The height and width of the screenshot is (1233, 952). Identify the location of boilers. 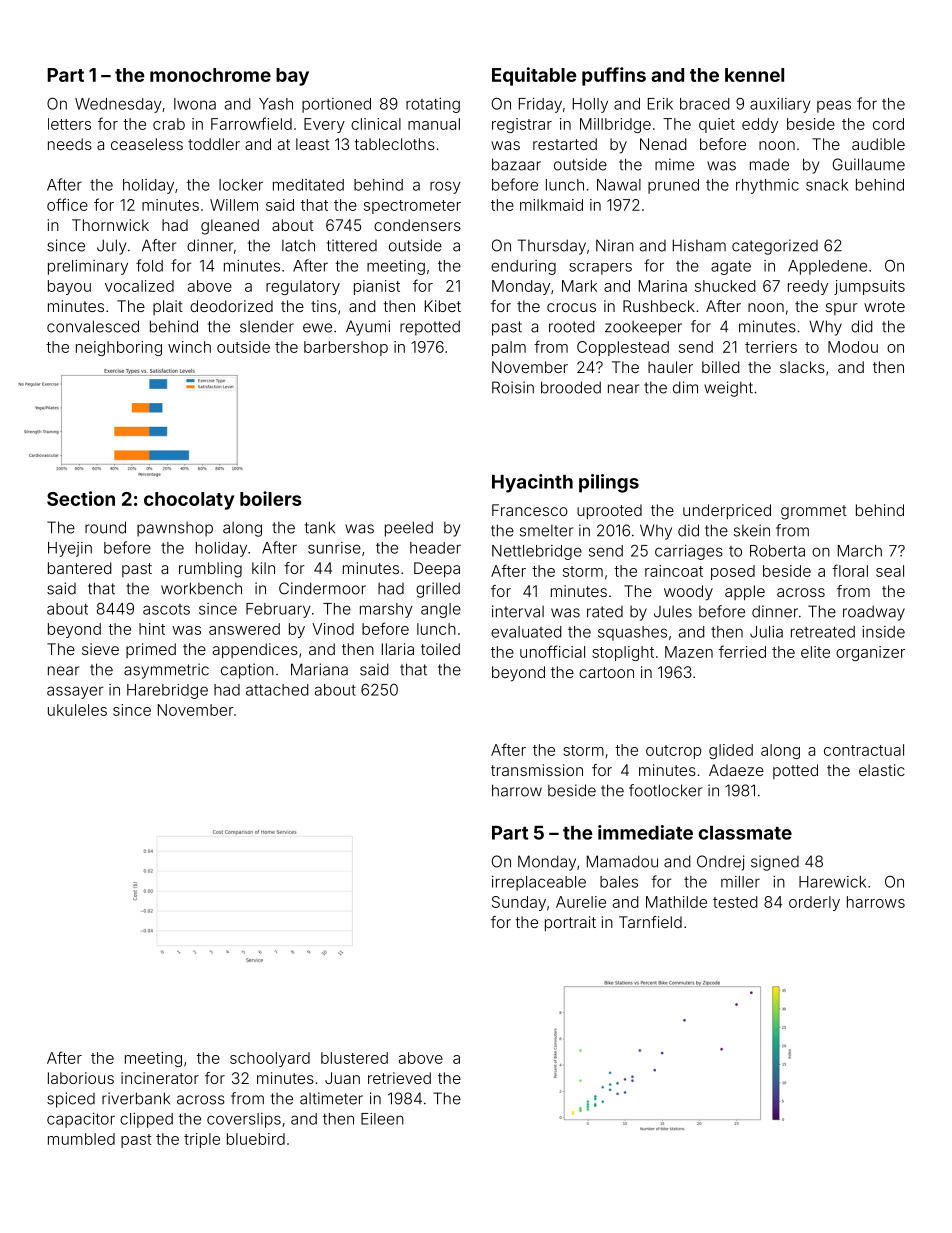
(271, 498).
